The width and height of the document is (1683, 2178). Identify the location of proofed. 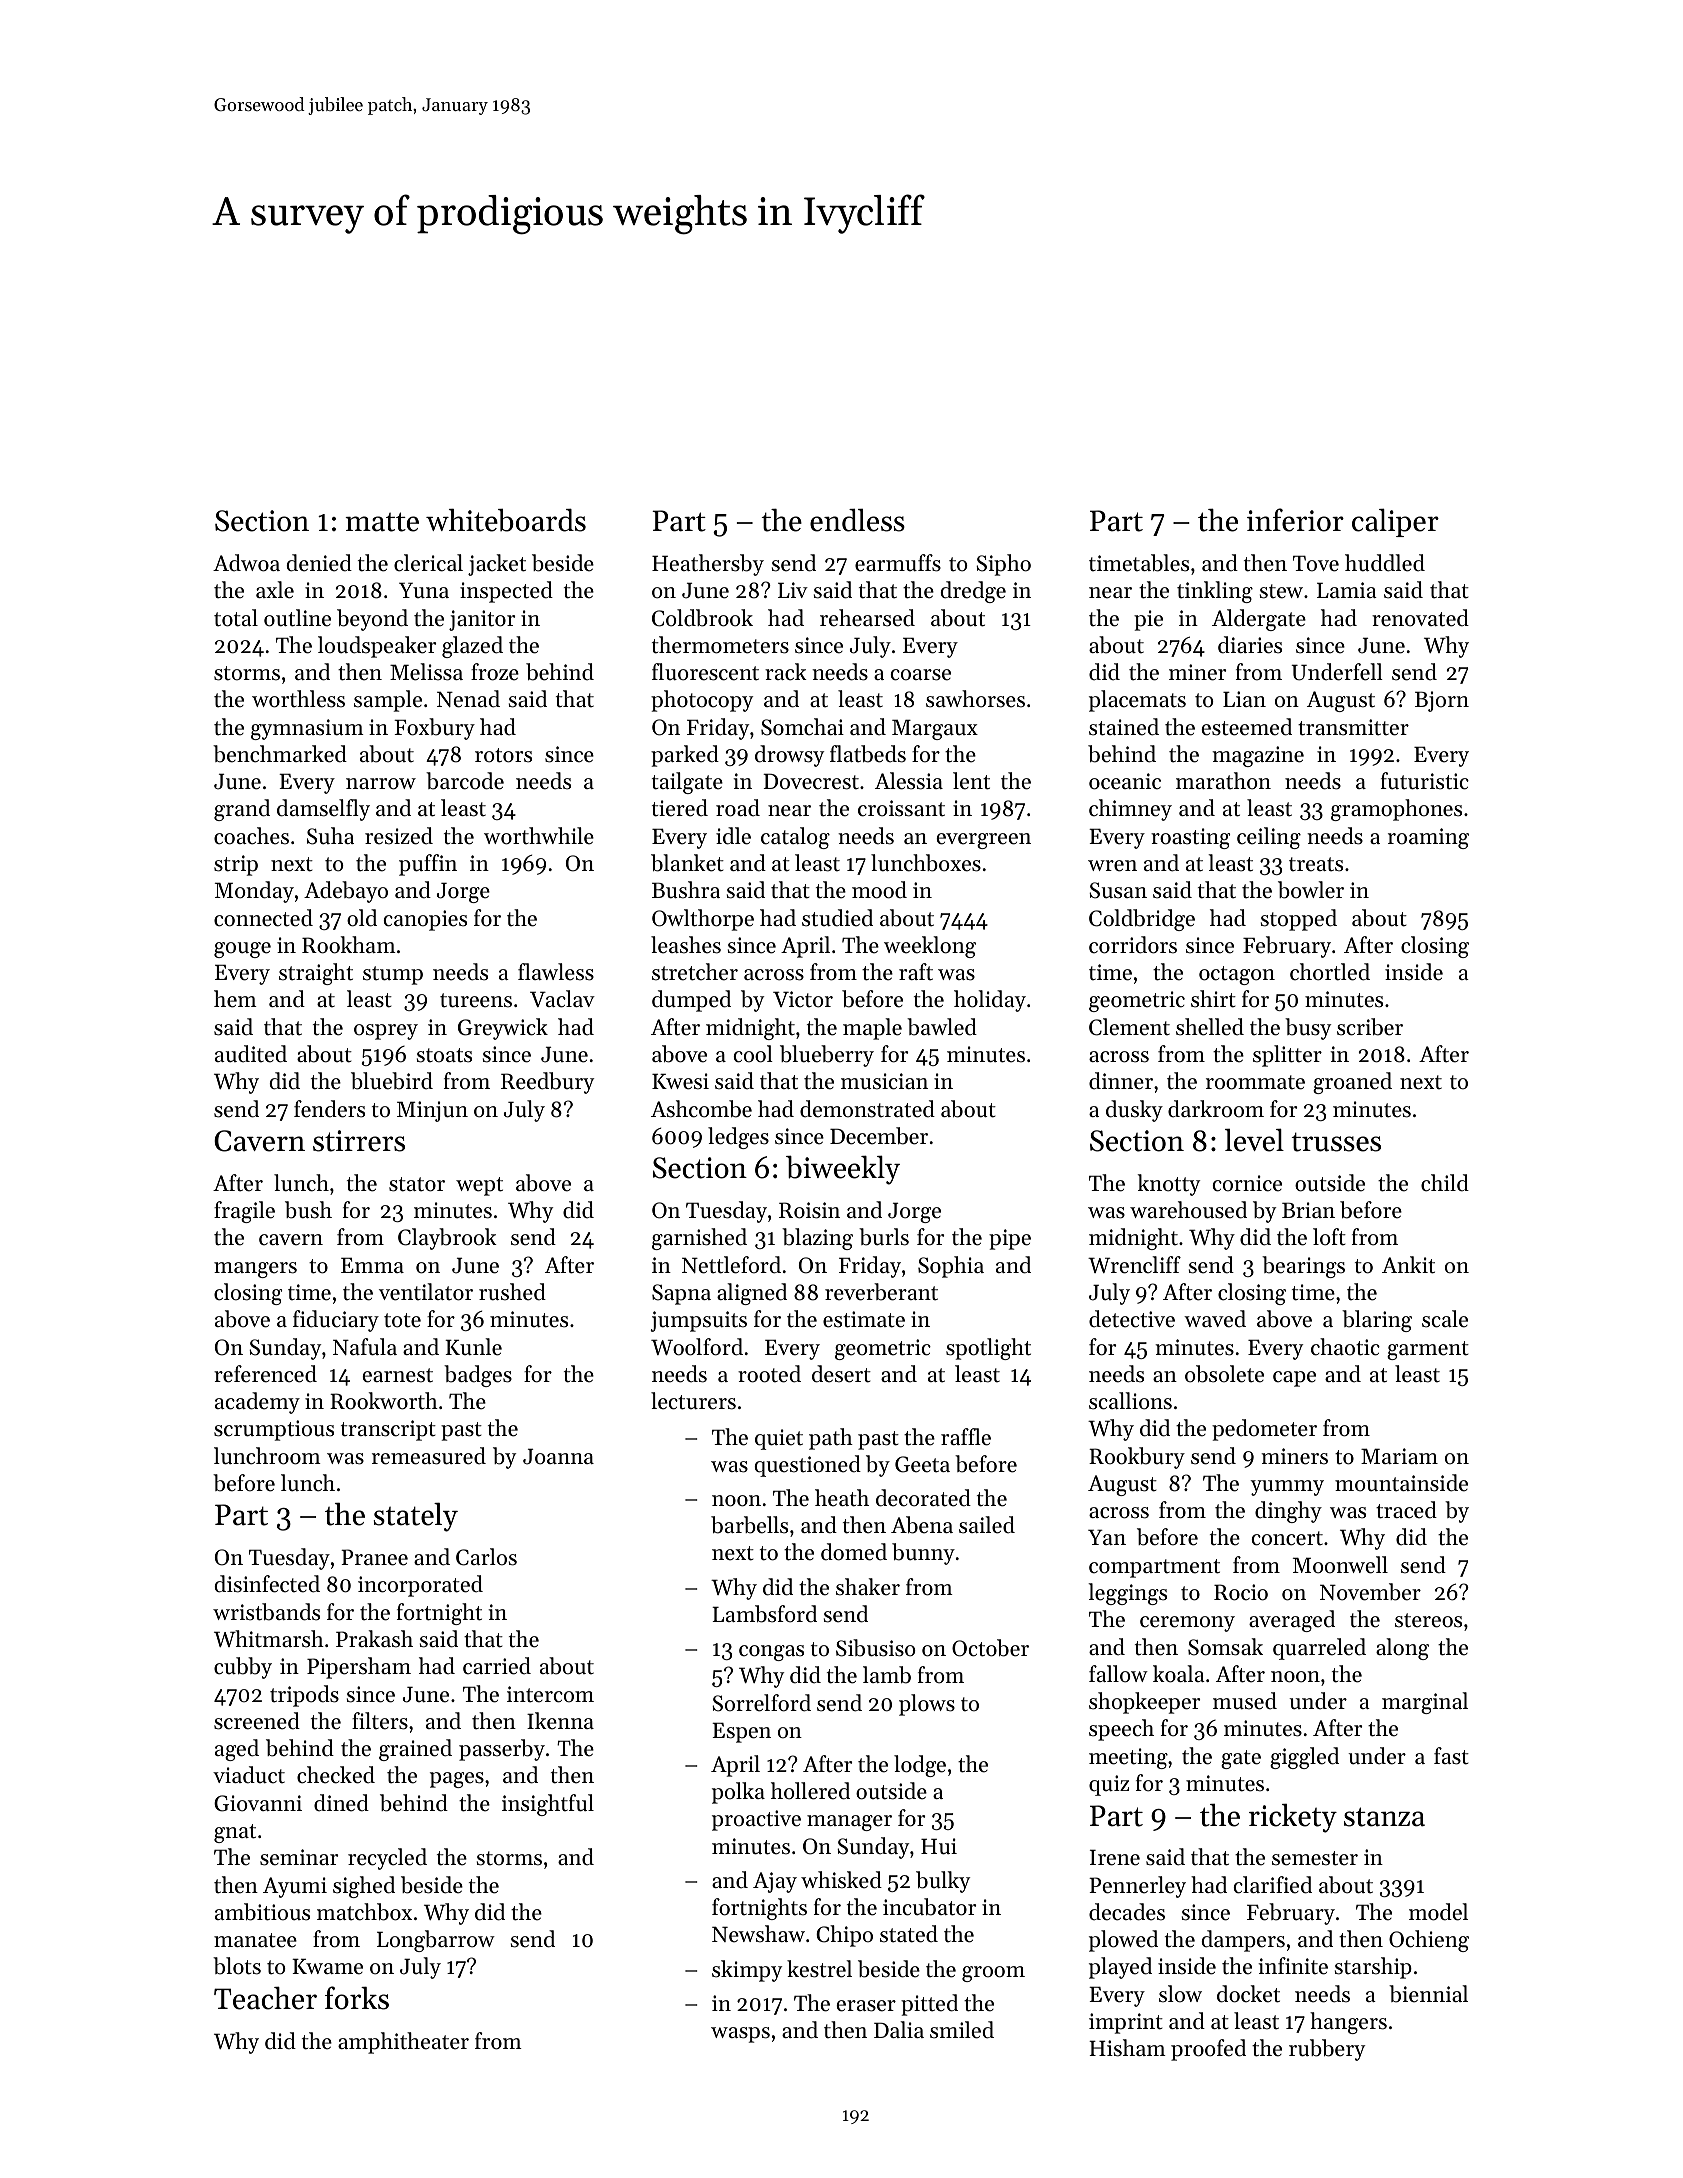
(1208, 2050).
